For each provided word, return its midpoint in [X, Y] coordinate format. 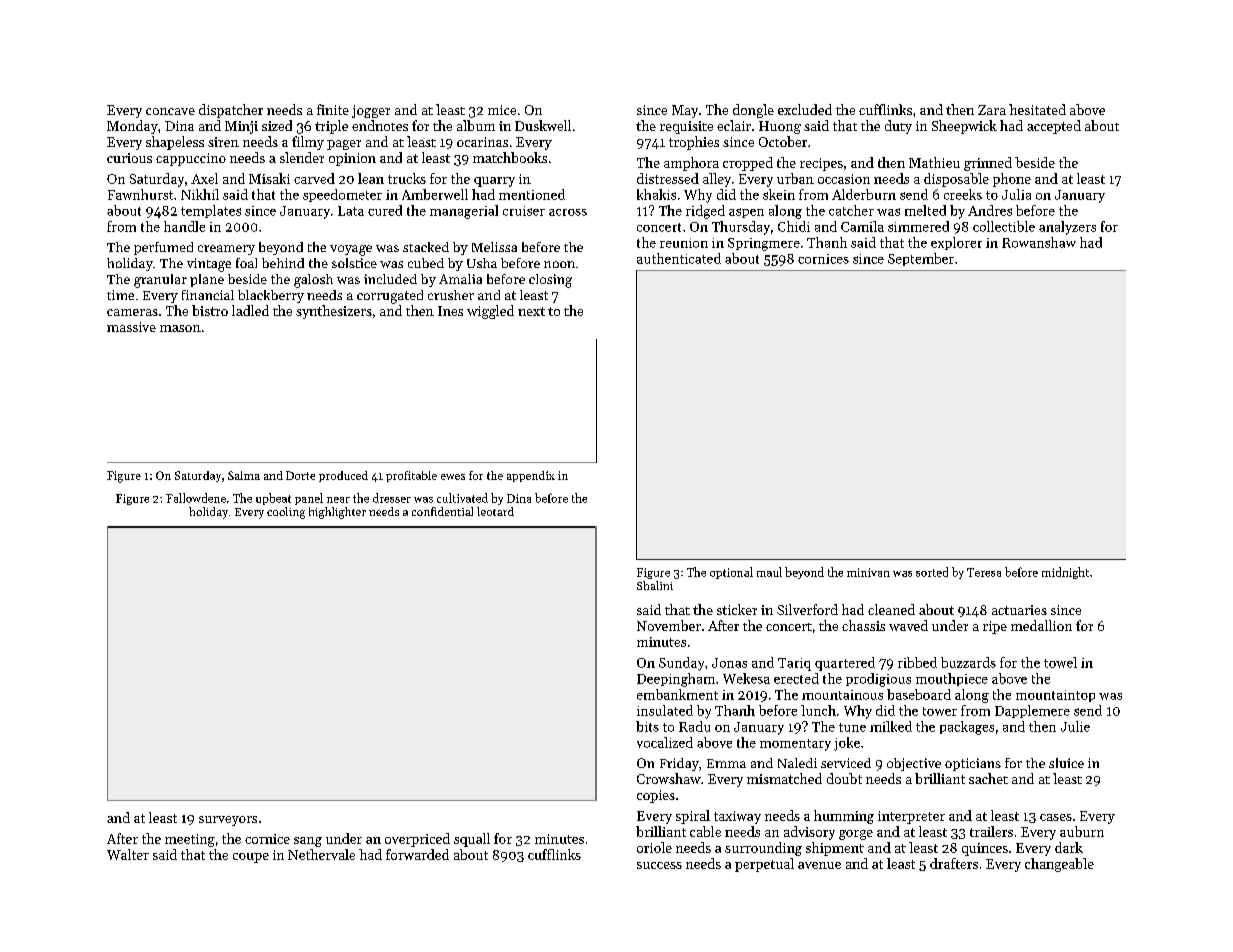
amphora [691, 164]
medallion [1041, 625]
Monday [132, 127]
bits [647, 726]
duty [898, 127]
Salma [244, 475]
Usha [482, 263]
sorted [932, 572]
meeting [190, 840]
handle [184, 226]
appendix [531, 476]
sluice [1066, 763]
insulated [665, 710]
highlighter [337, 513]
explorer [956, 243]
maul [769, 572]
